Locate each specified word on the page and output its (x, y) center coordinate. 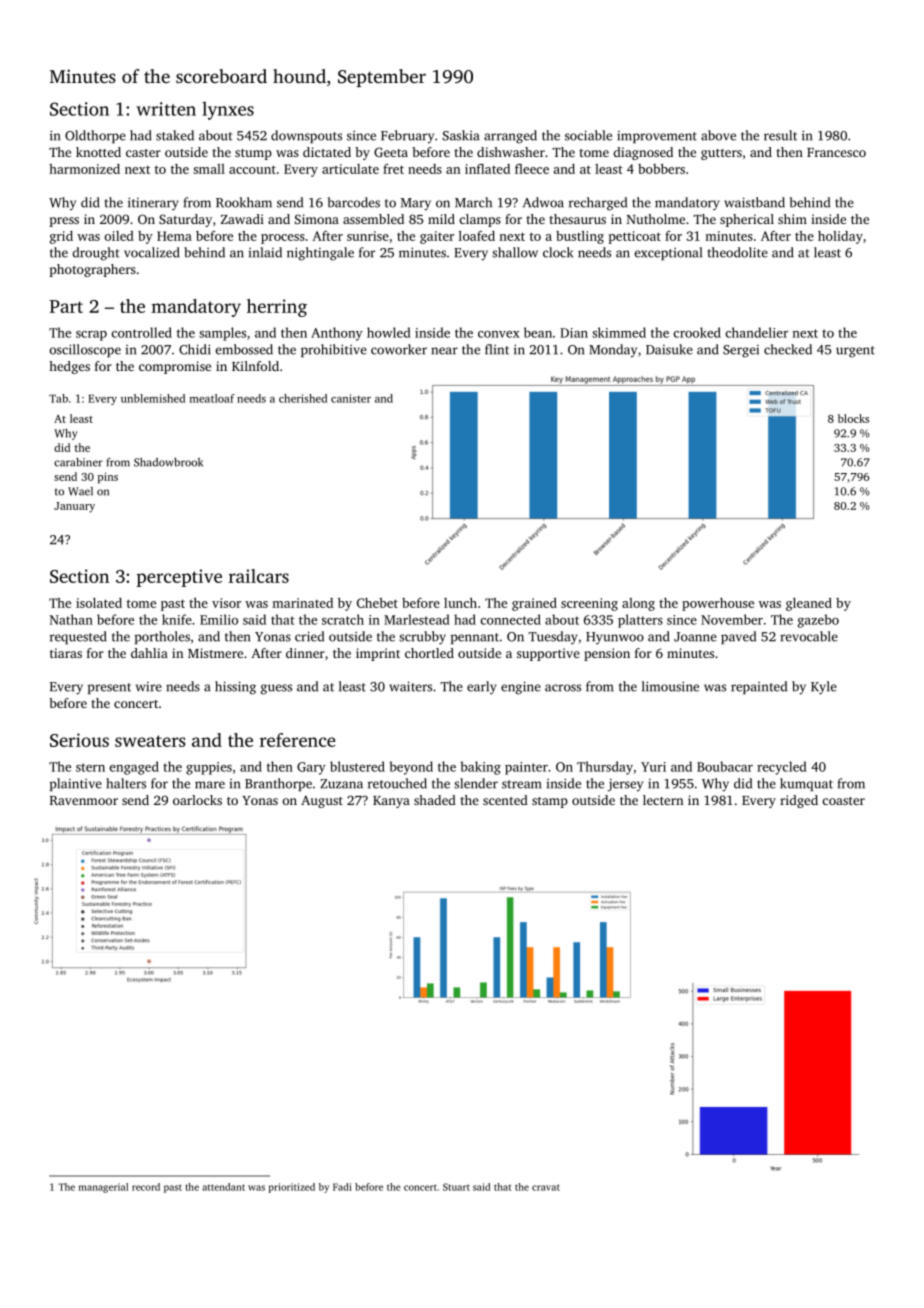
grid (61, 237)
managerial (103, 1188)
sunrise (368, 236)
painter (526, 768)
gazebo (818, 621)
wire (149, 687)
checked (788, 349)
